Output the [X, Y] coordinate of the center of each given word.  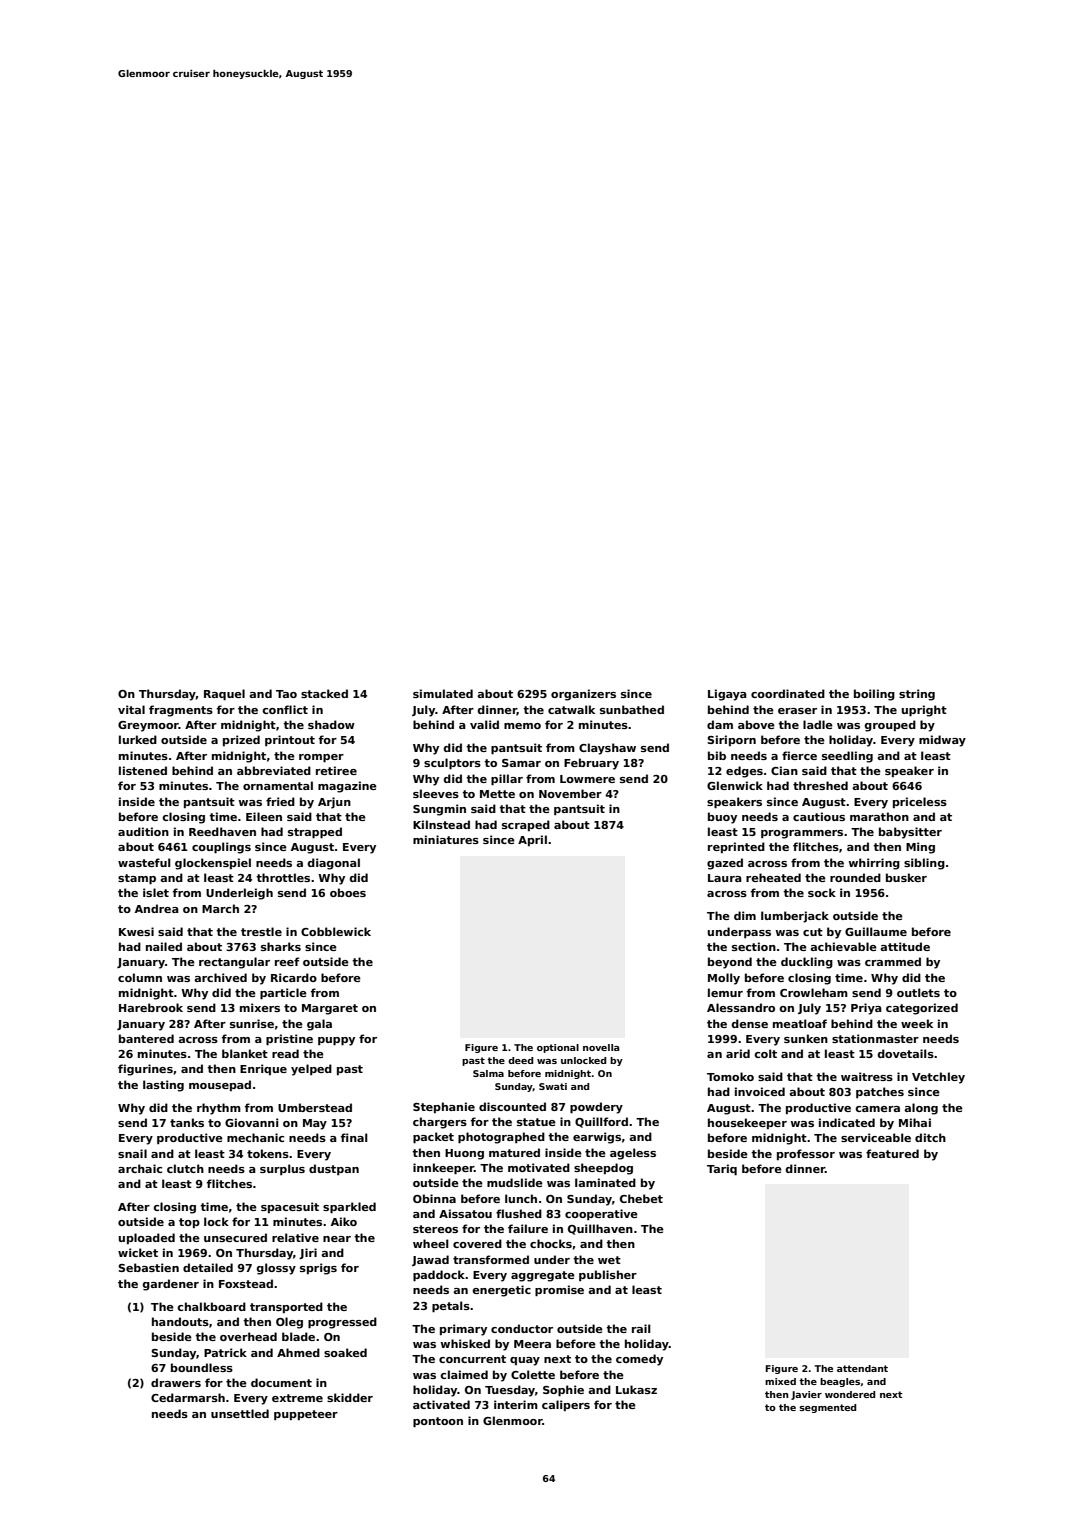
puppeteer [306, 1415]
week [917, 1023]
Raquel [224, 694]
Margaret [330, 1009]
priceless [920, 802]
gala [319, 1025]
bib [717, 755]
